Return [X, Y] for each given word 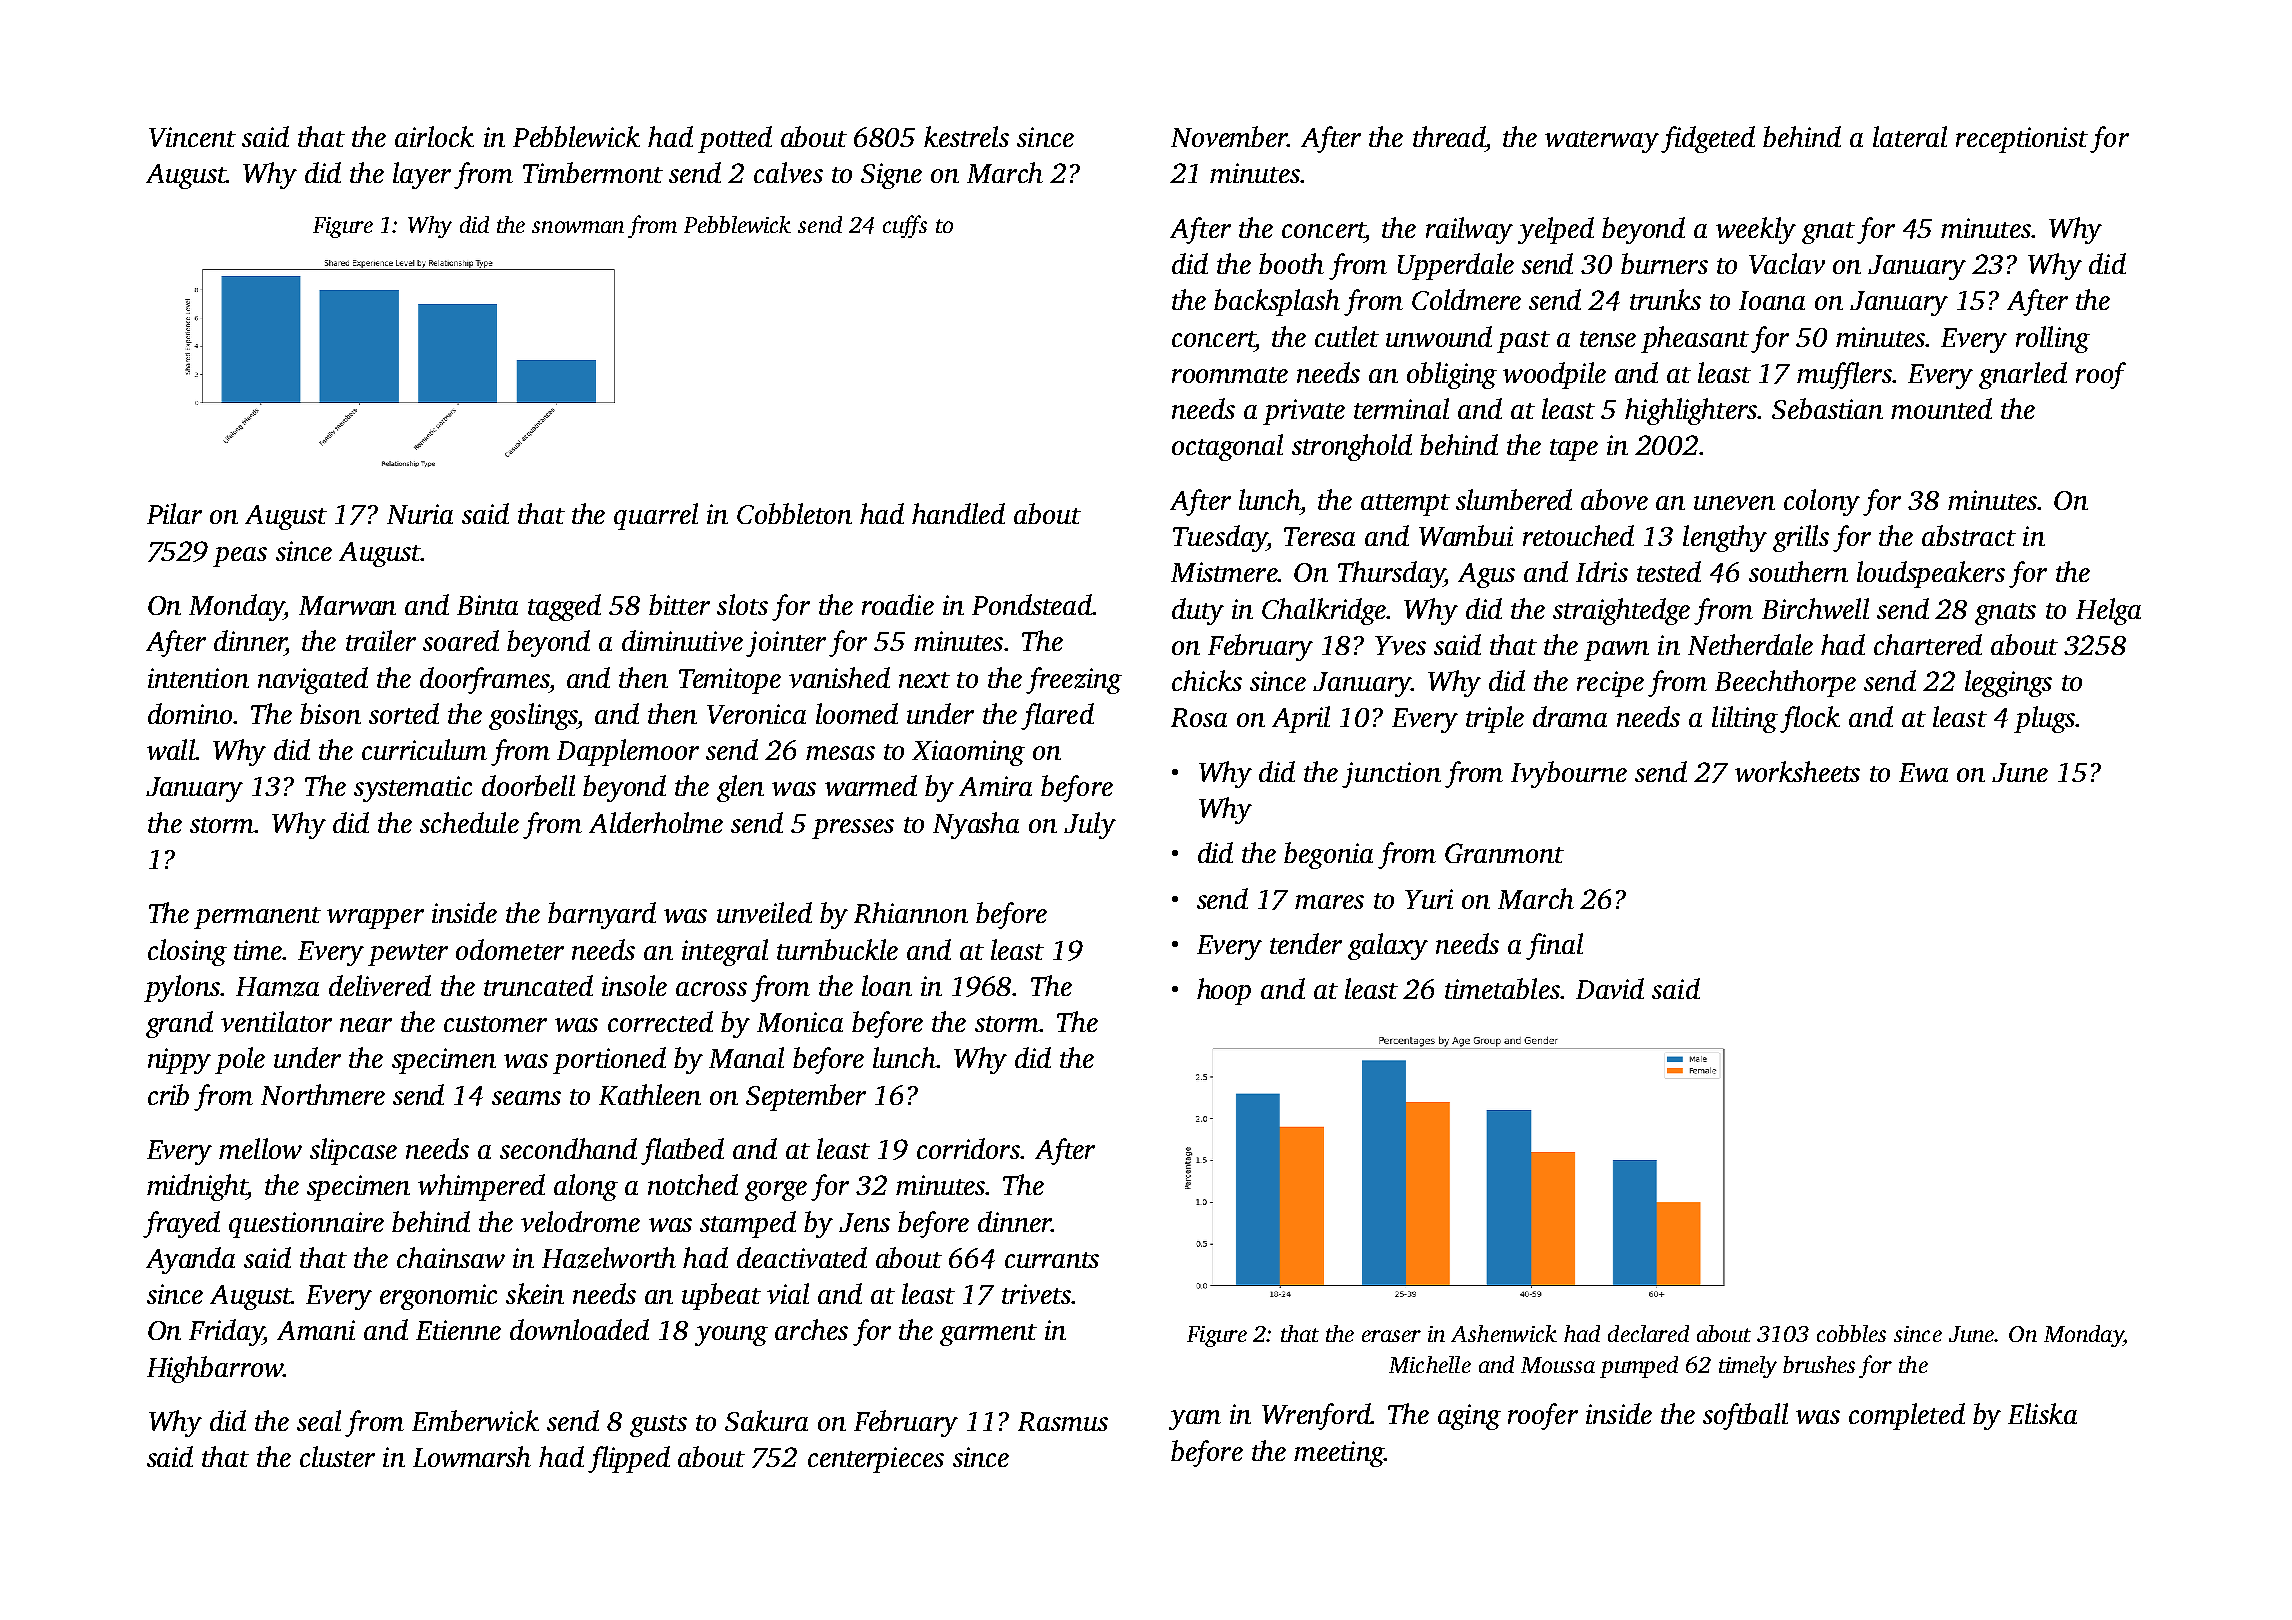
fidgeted [1708, 139]
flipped [629, 1459]
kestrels [966, 136]
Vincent [192, 137]
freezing [1074, 680]
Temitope [730, 681]
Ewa [1923, 772]
